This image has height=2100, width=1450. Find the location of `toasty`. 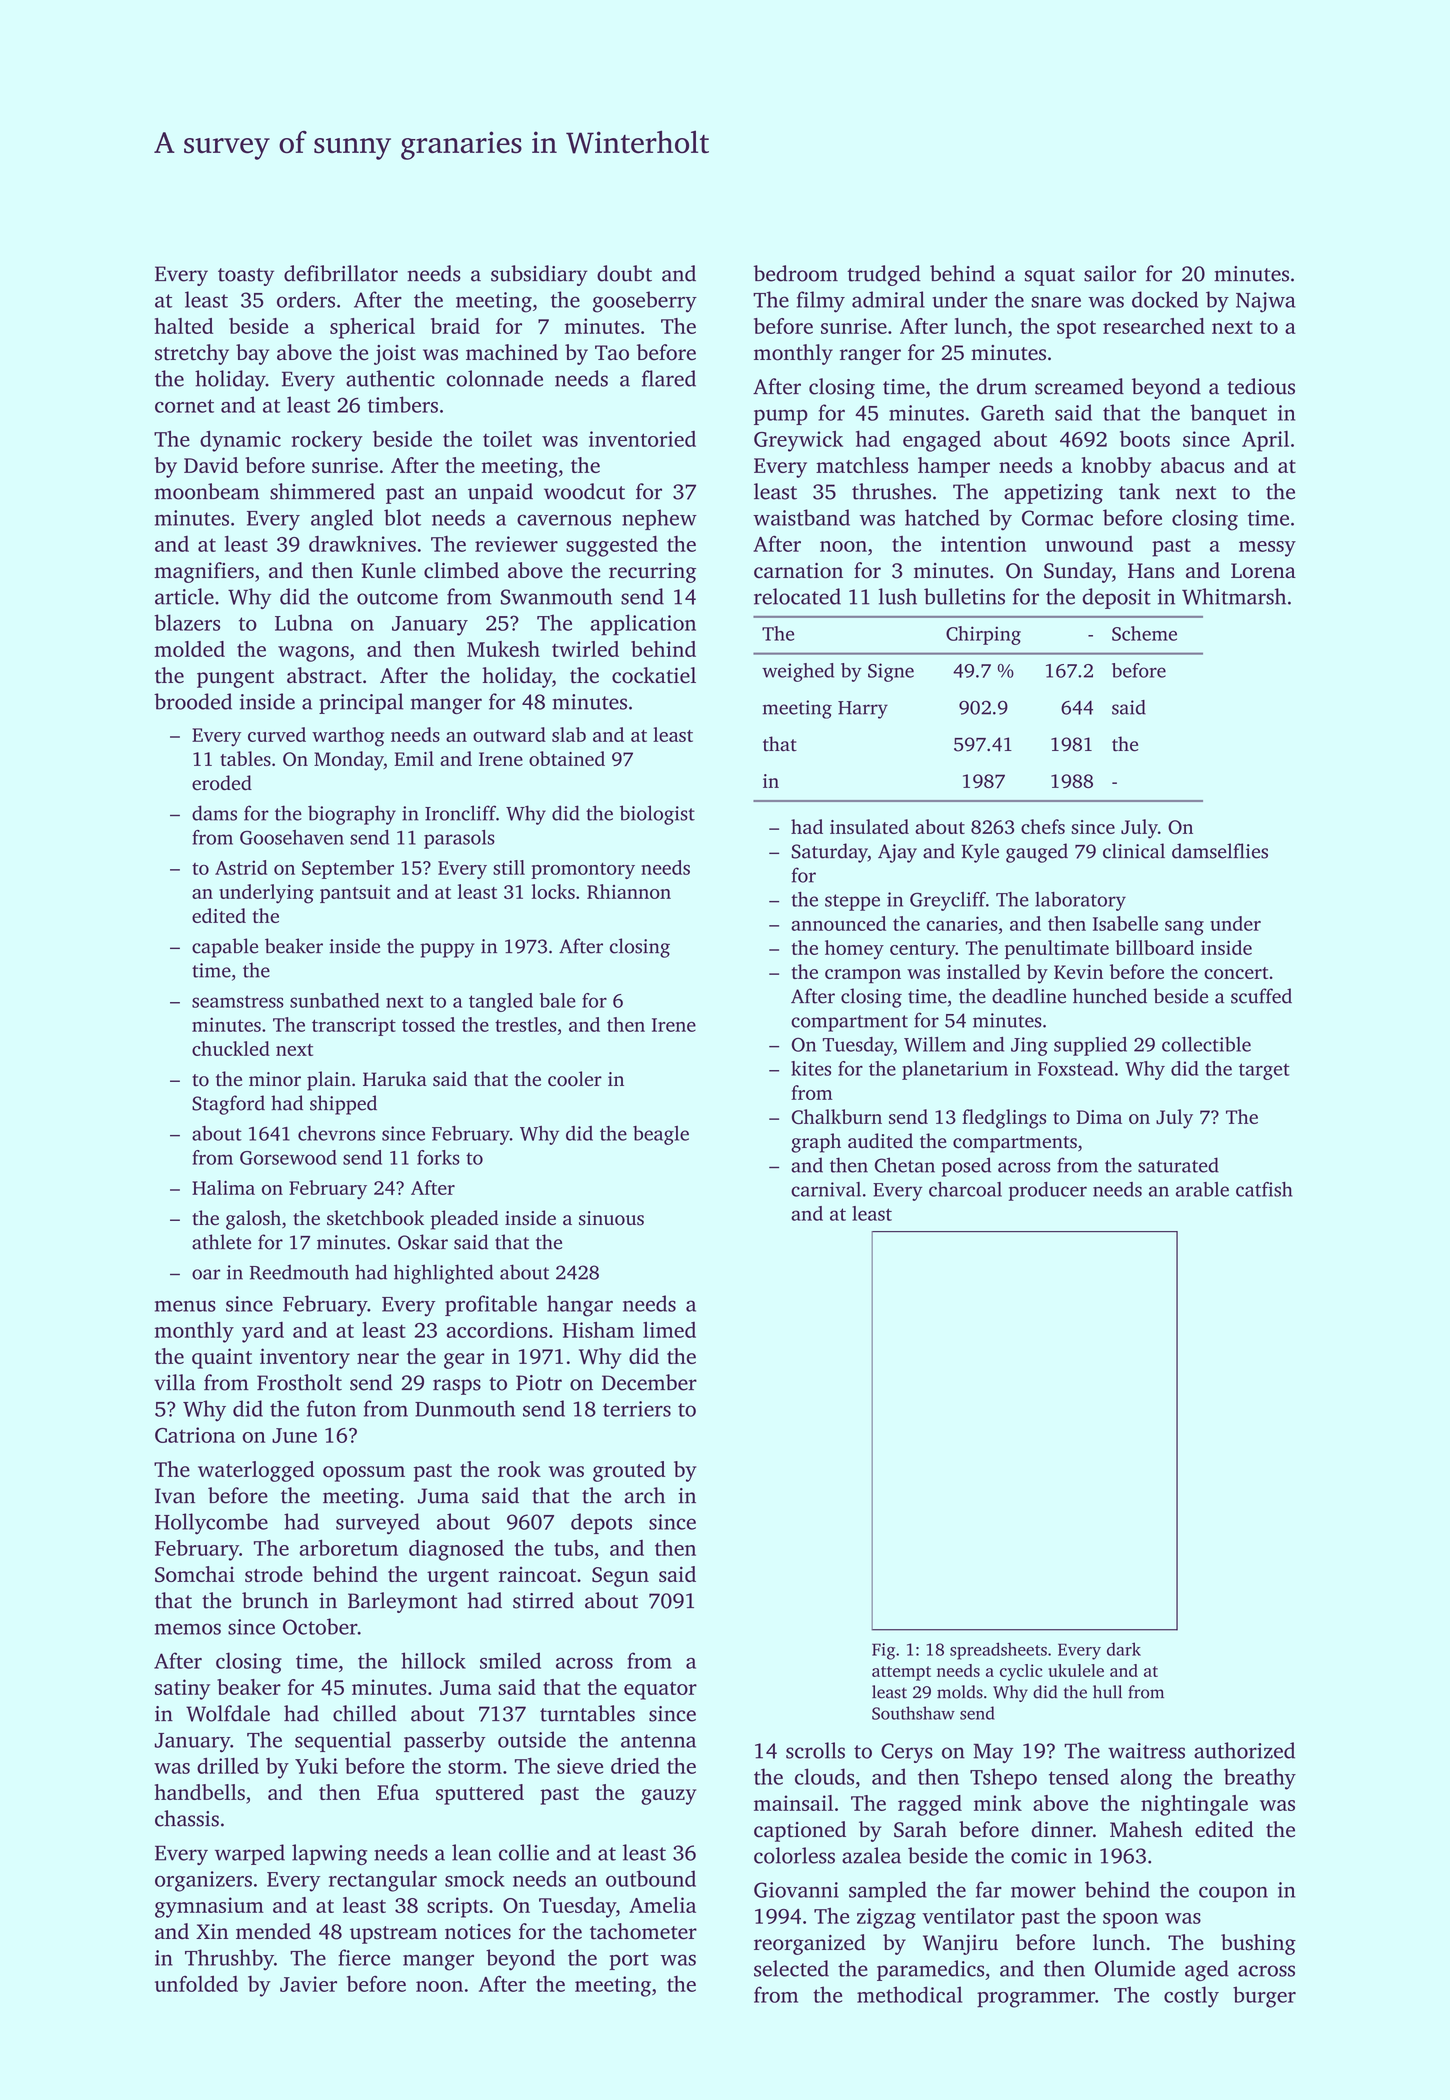

toasty is located at coordinates (246, 277).
